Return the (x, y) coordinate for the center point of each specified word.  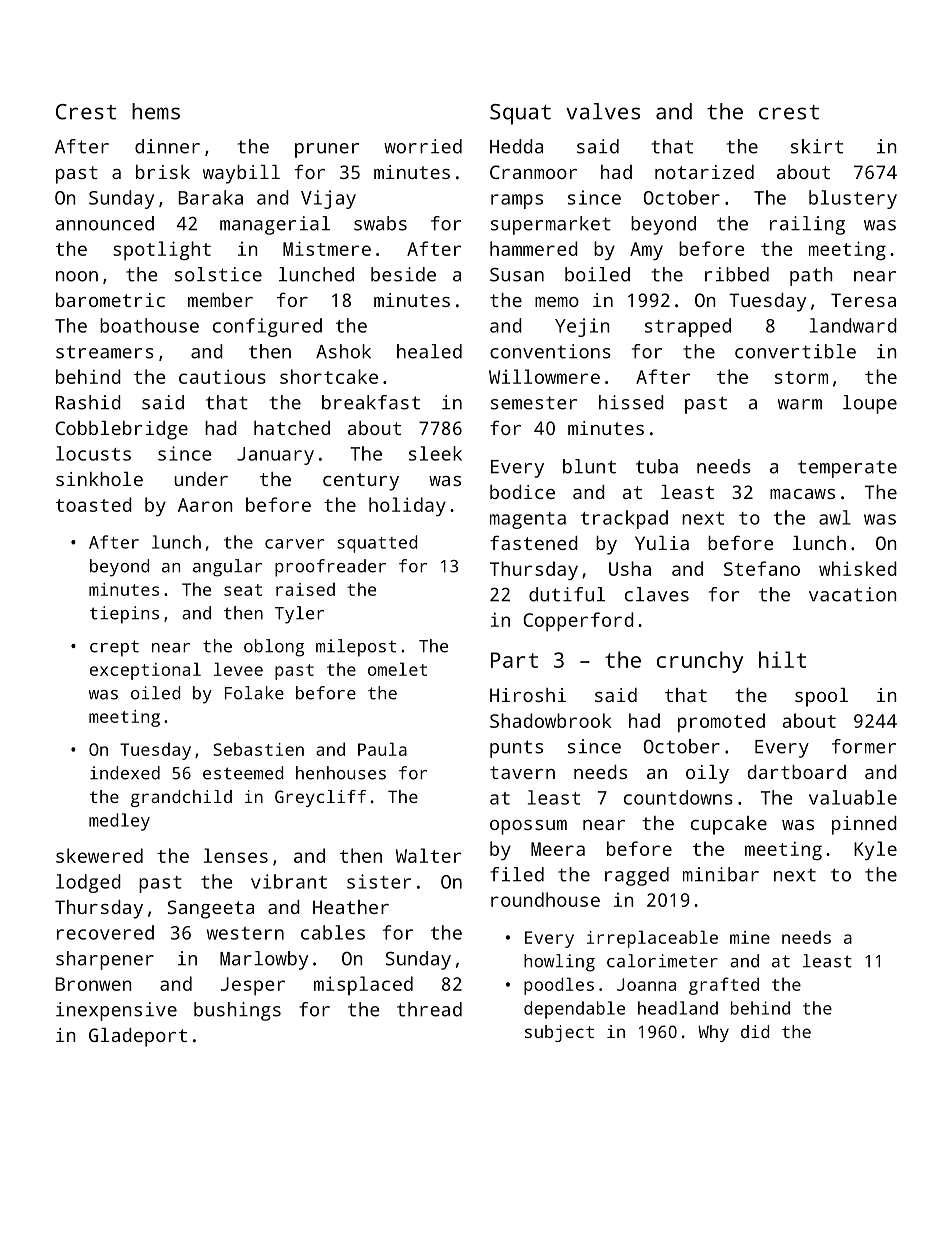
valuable (853, 797)
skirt (817, 146)
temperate (847, 469)
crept (114, 648)
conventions (550, 351)
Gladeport (138, 1037)
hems (156, 111)
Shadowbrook (550, 720)
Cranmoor (533, 172)
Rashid (88, 402)
